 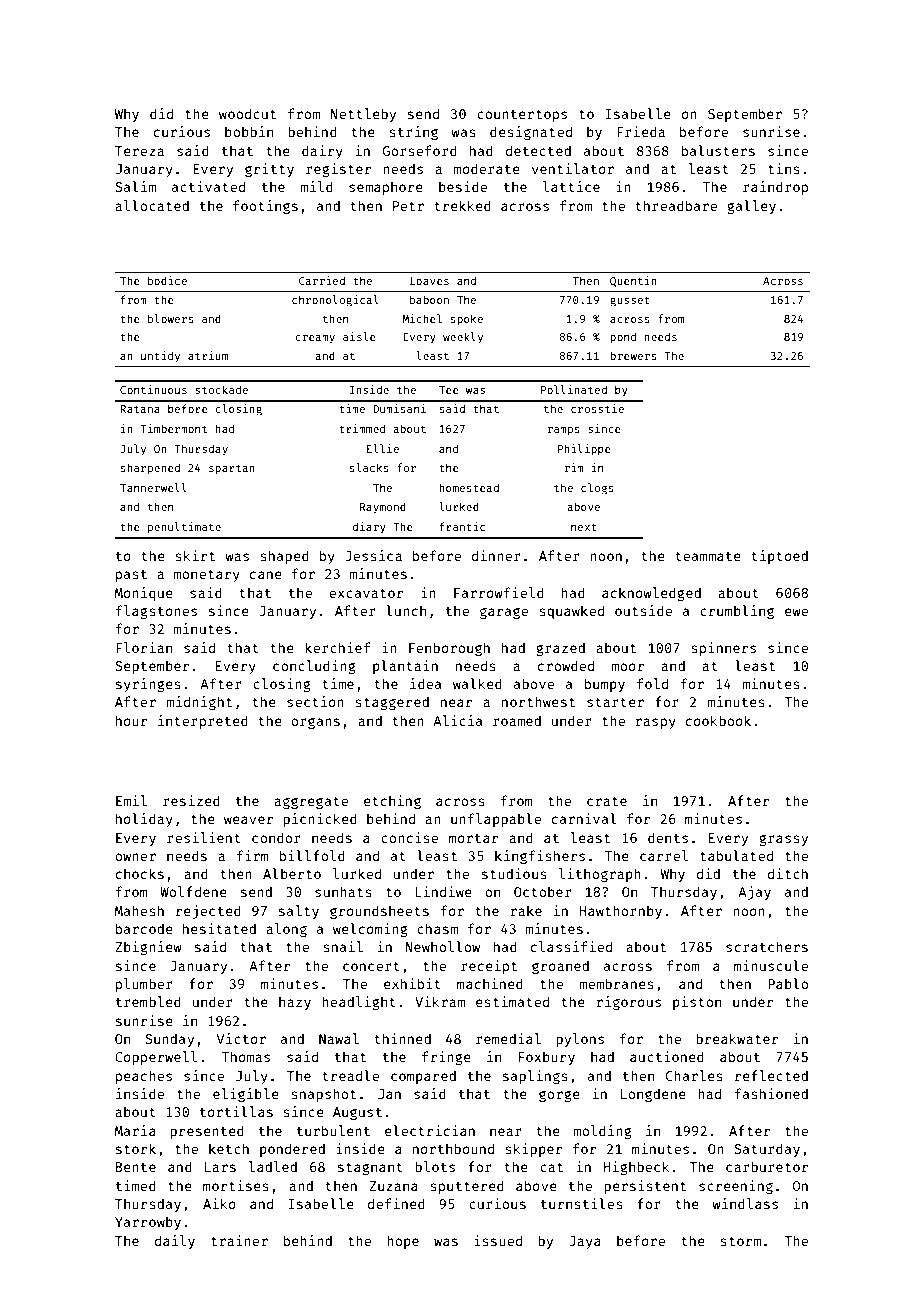 What do you see at coordinates (676, 205) in the screenshot?
I see `threadbare` at bounding box center [676, 205].
